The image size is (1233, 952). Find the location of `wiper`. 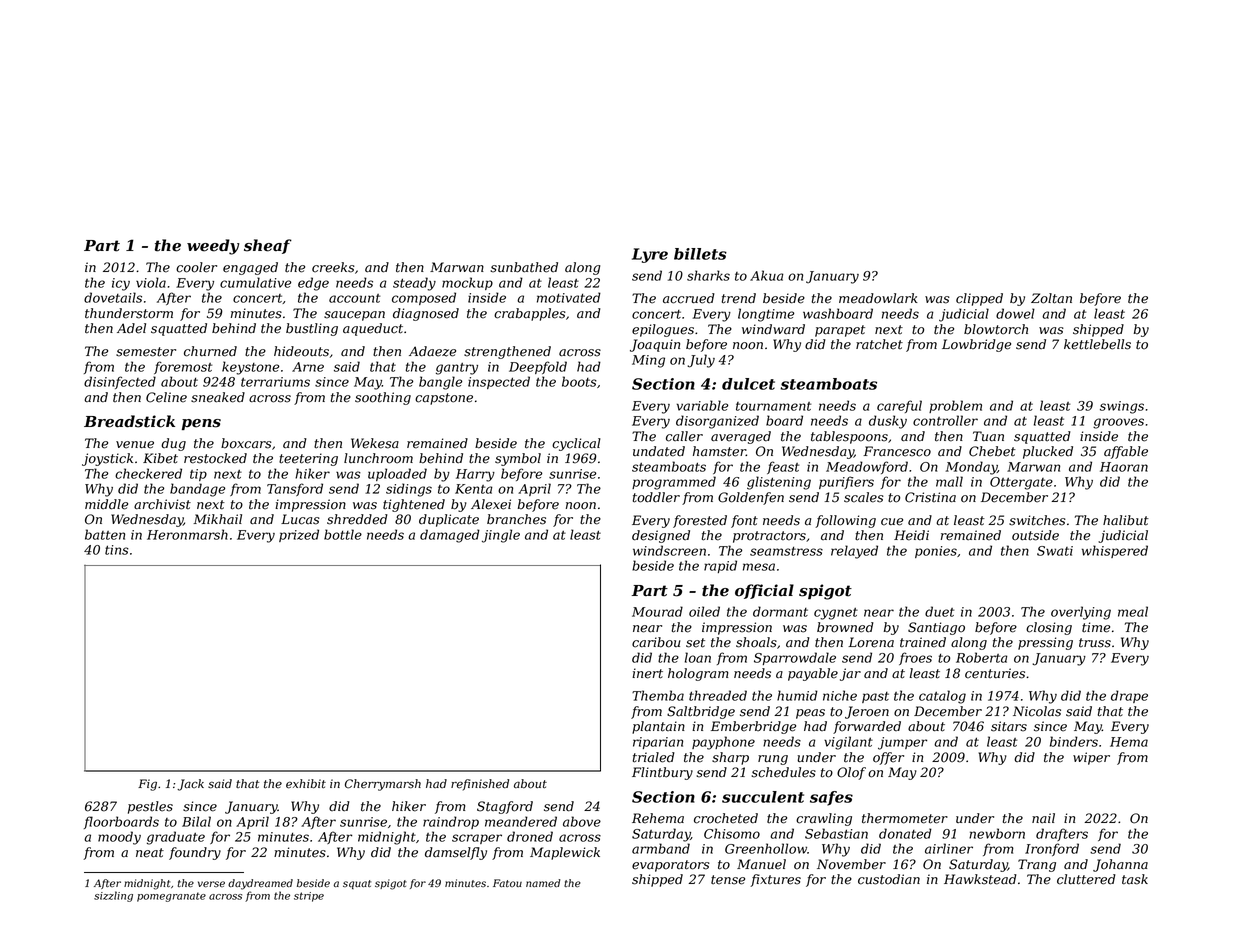

wiper is located at coordinates (1091, 758).
